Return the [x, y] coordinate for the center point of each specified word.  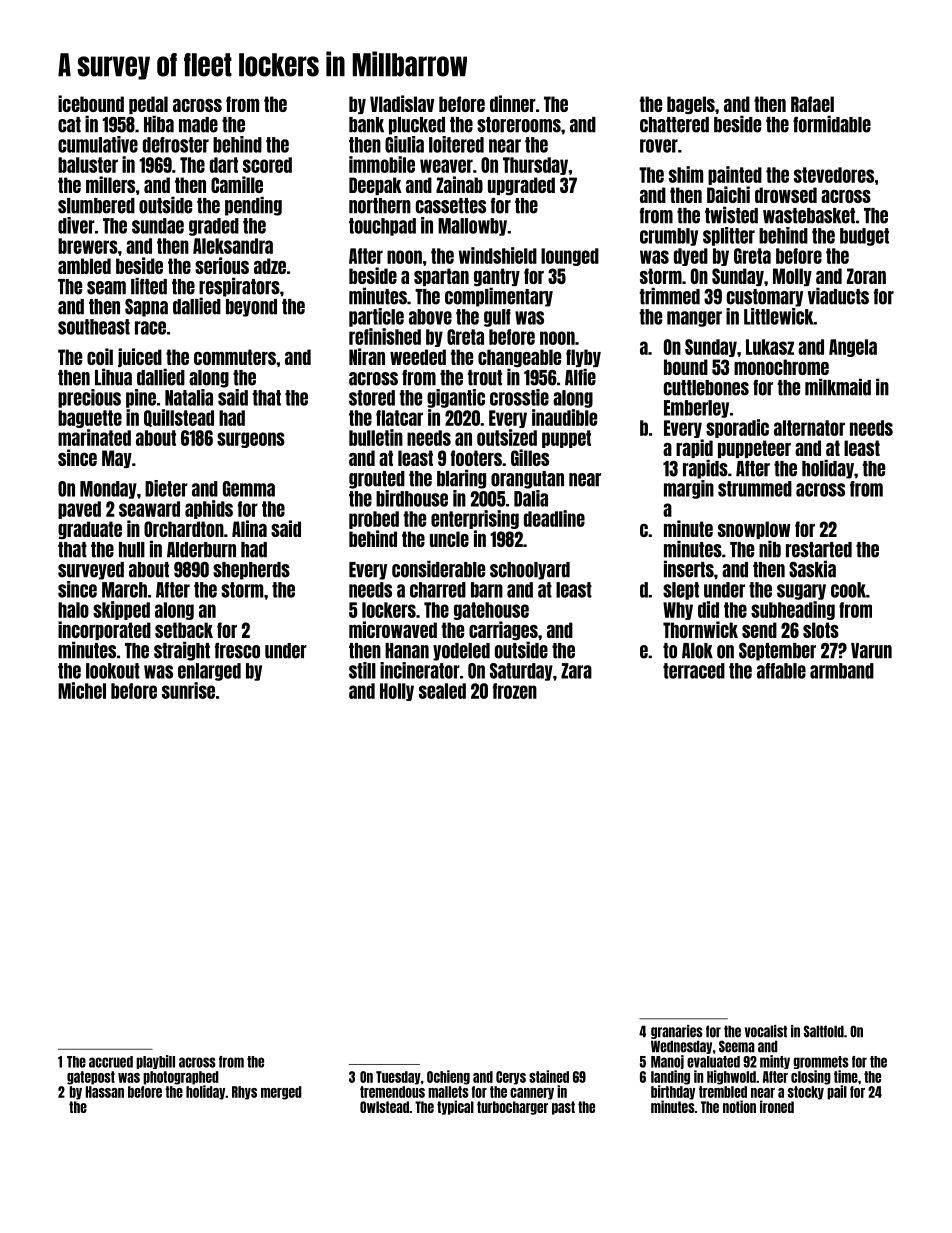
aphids [209, 509]
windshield [498, 255]
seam [106, 288]
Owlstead [384, 1107]
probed [374, 520]
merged [281, 1093]
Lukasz [770, 347]
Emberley [696, 409]
